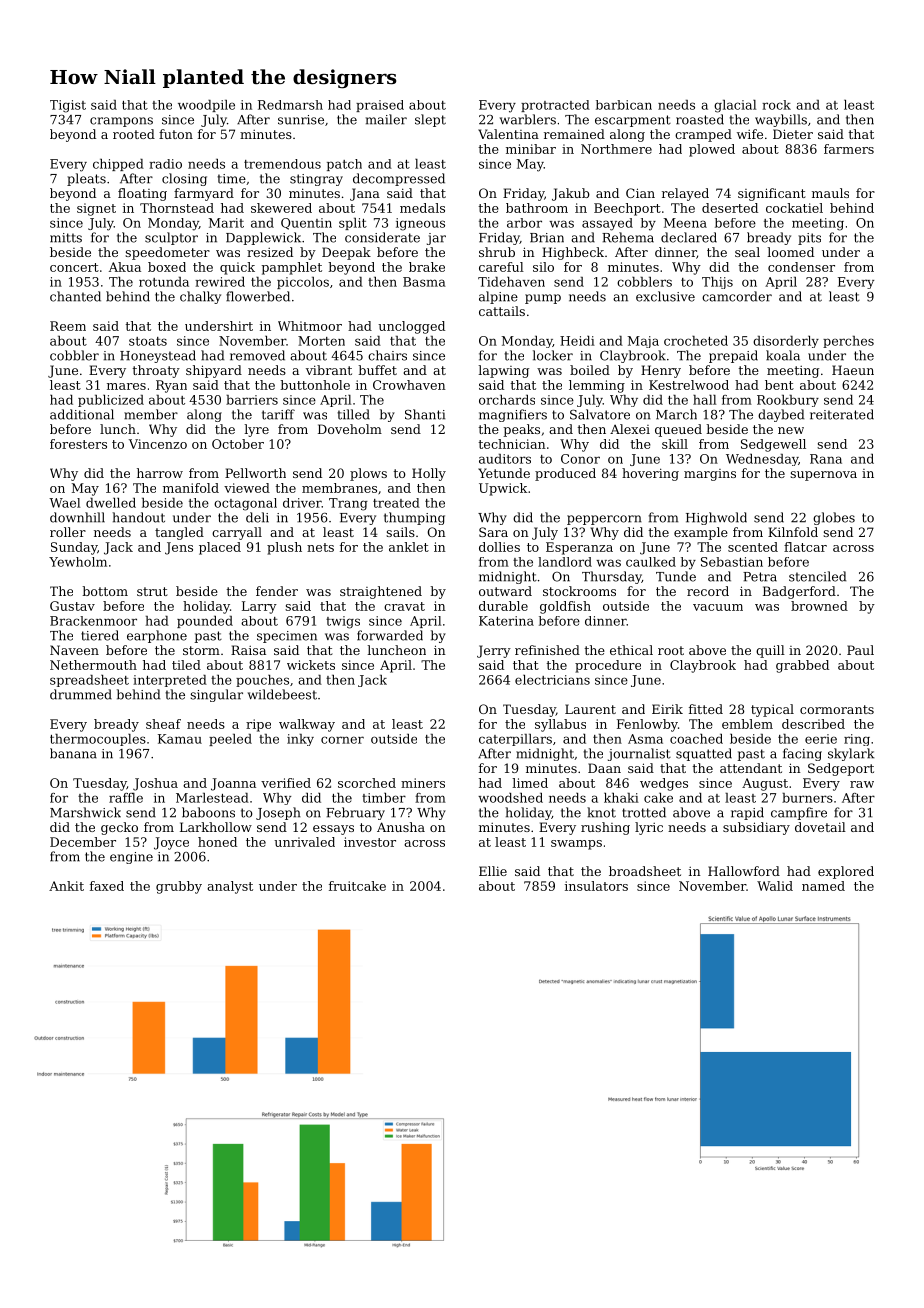 The width and height of the screenshot is (924, 1308). Describe the element at coordinates (111, 503) in the screenshot. I see `dwelled` at that location.
